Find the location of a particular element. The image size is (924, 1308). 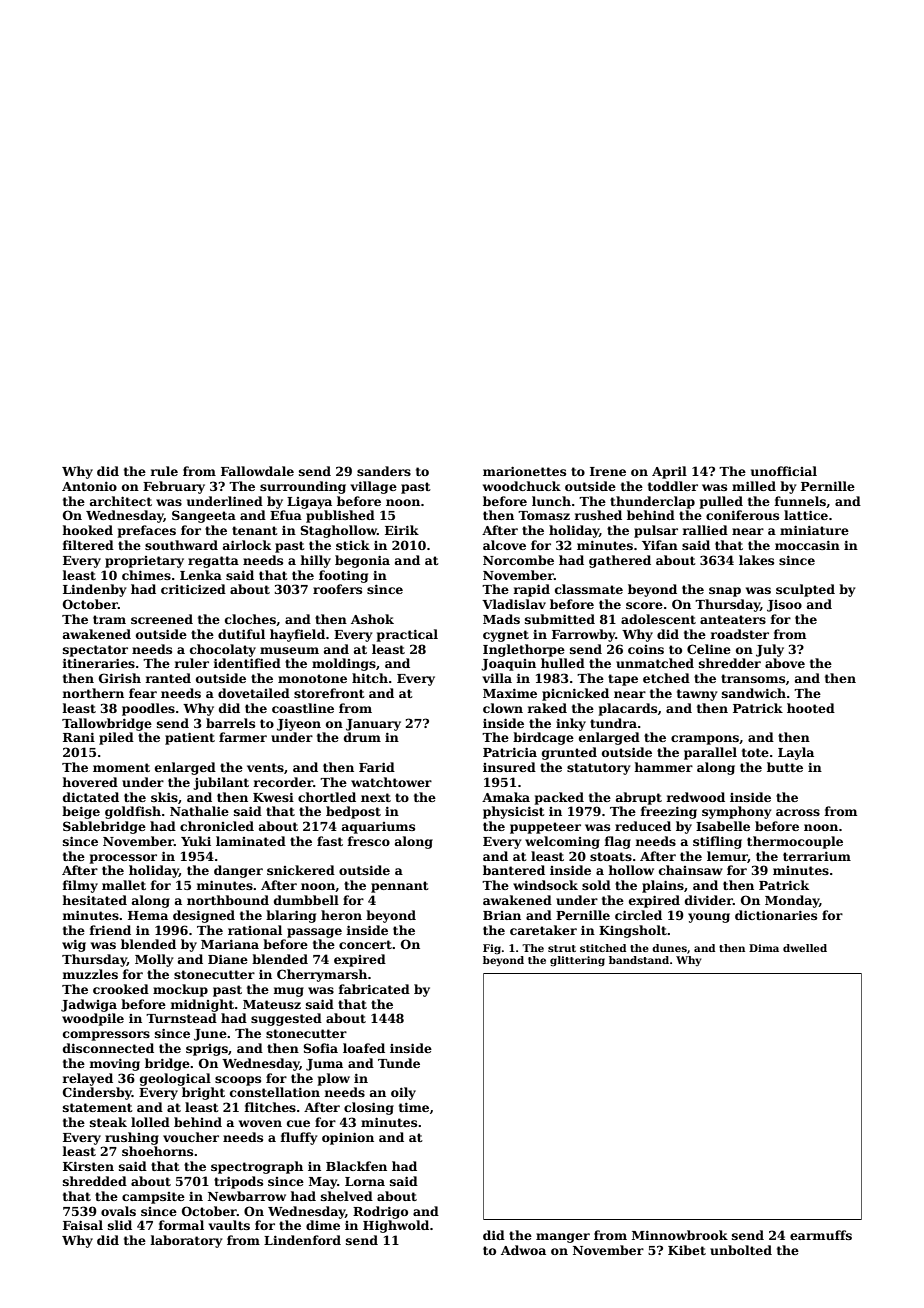

April is located at coordinates (669, 472).
